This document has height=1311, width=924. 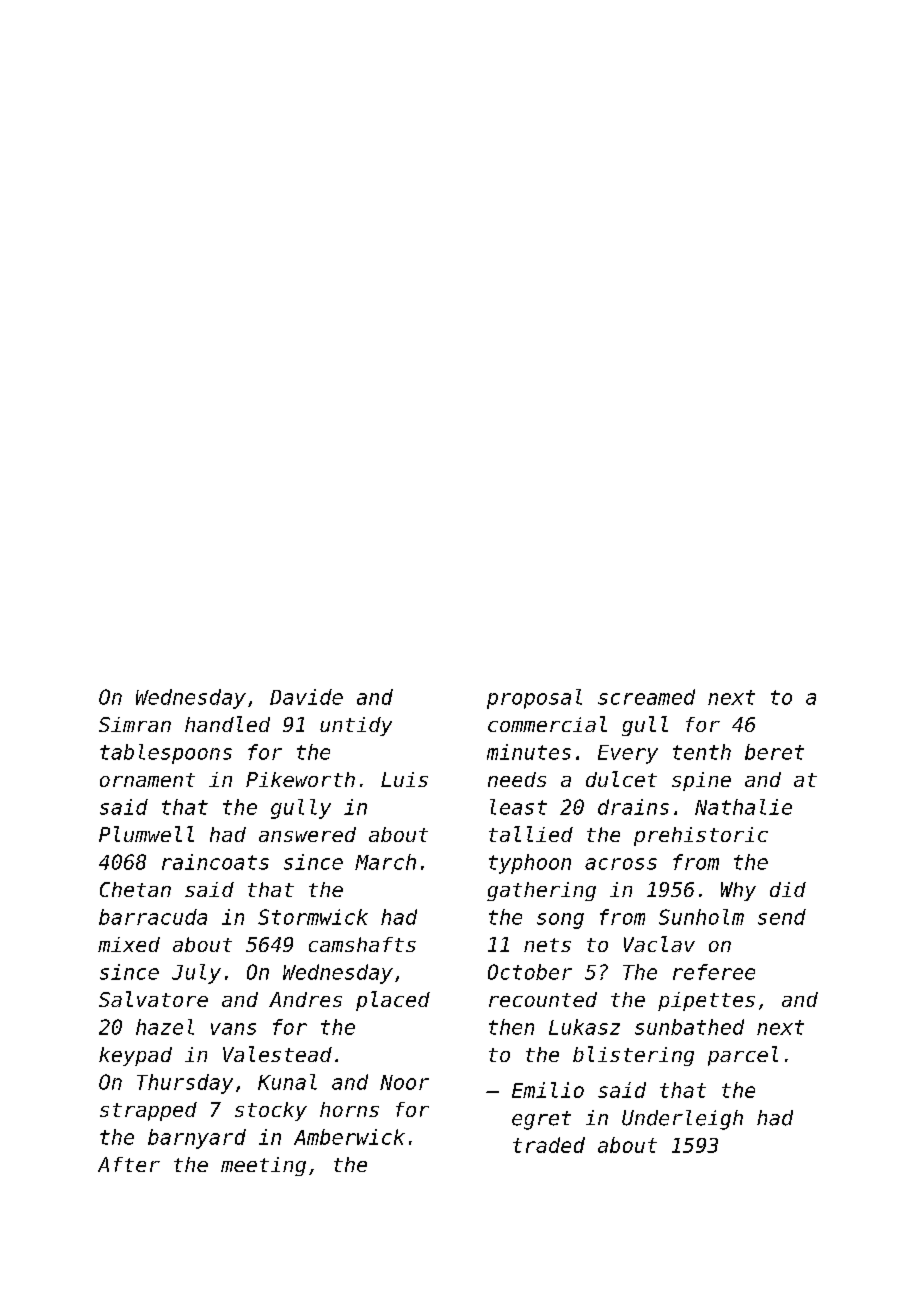 What do you see at coordinates (549, 1145) in the document?
I see `traded` at bounding box center [549, 1145].
